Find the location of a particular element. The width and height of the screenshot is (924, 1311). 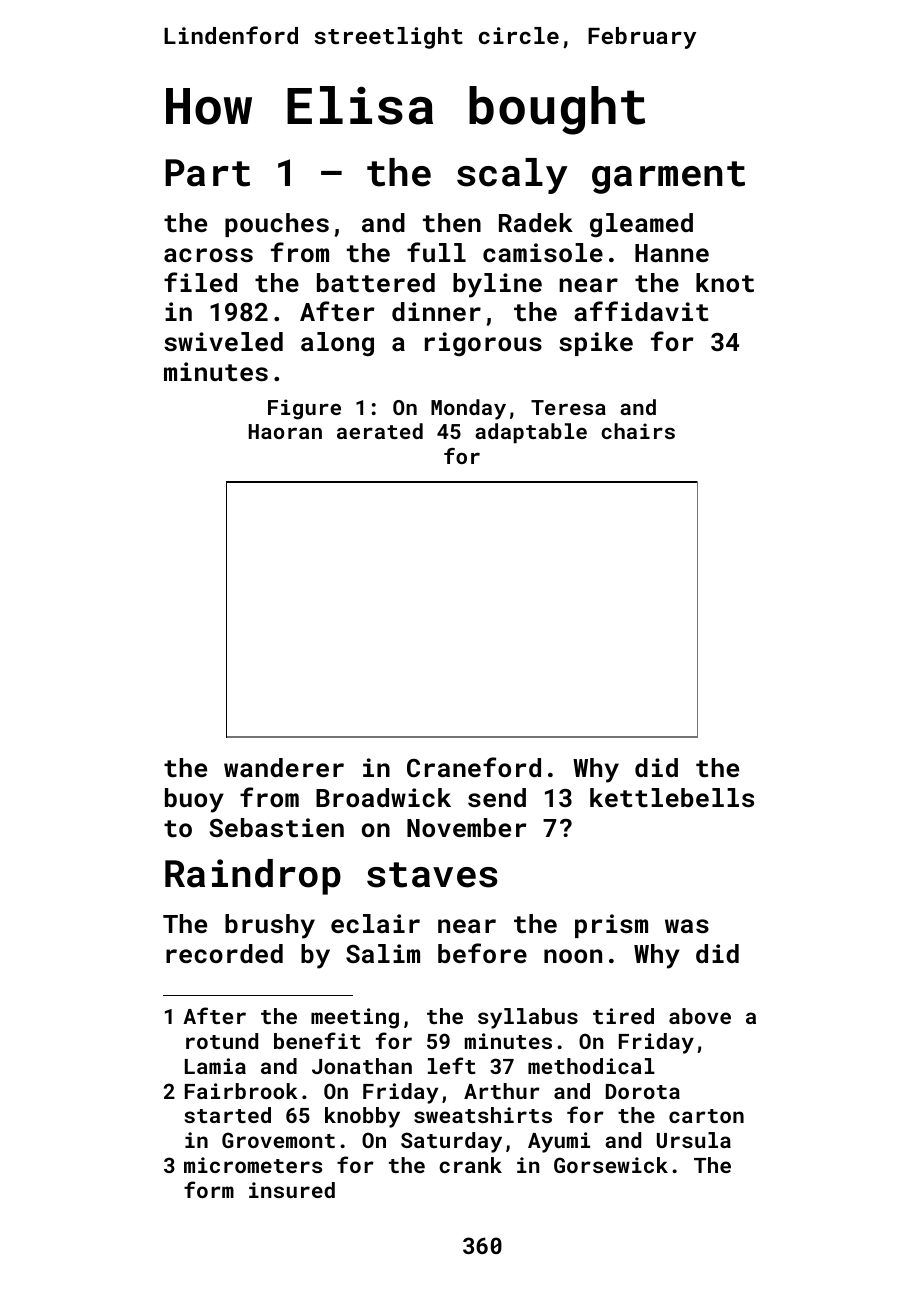

Part is located at coordinates (207, 173).
